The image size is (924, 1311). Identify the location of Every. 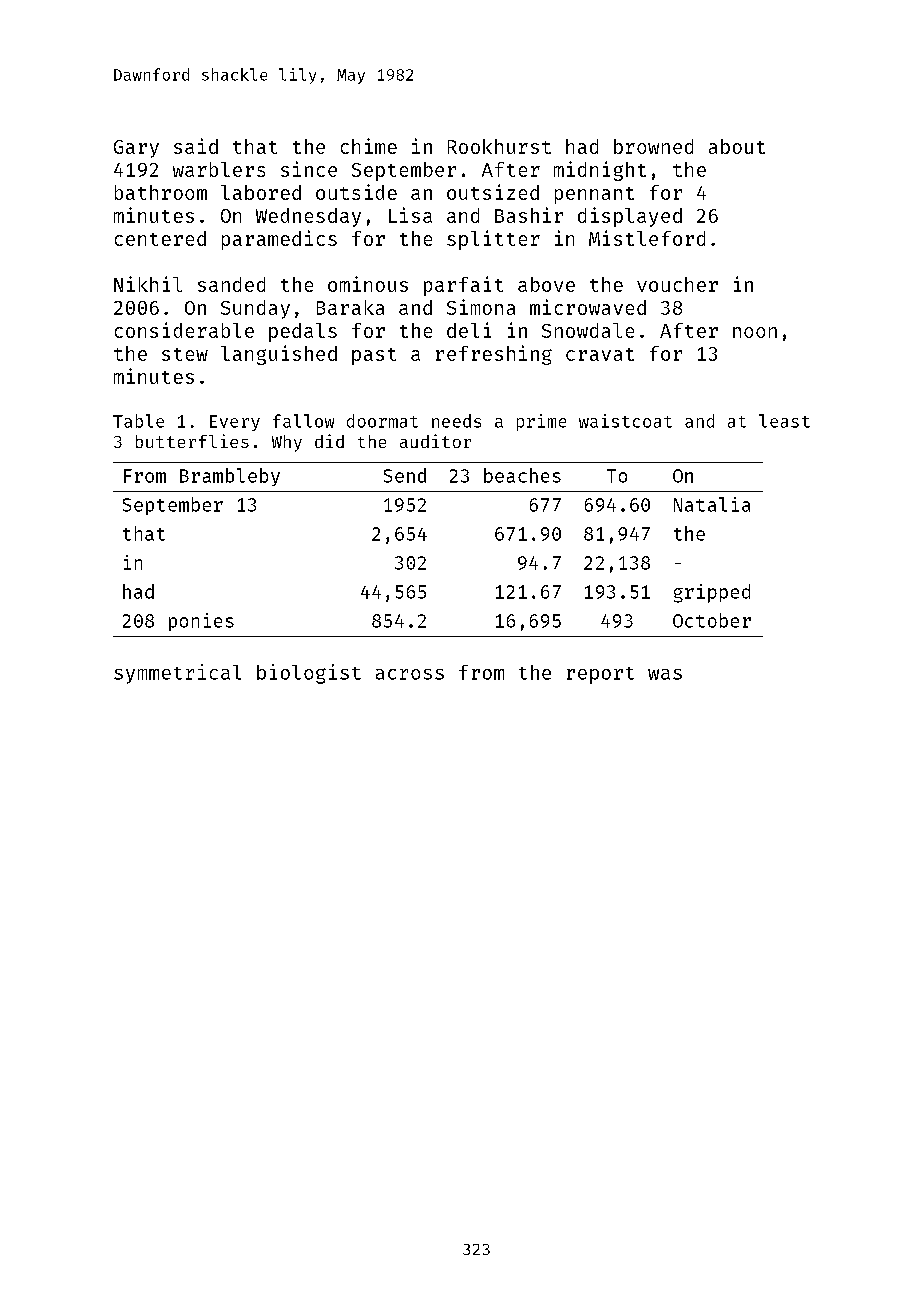
(235, 423).
